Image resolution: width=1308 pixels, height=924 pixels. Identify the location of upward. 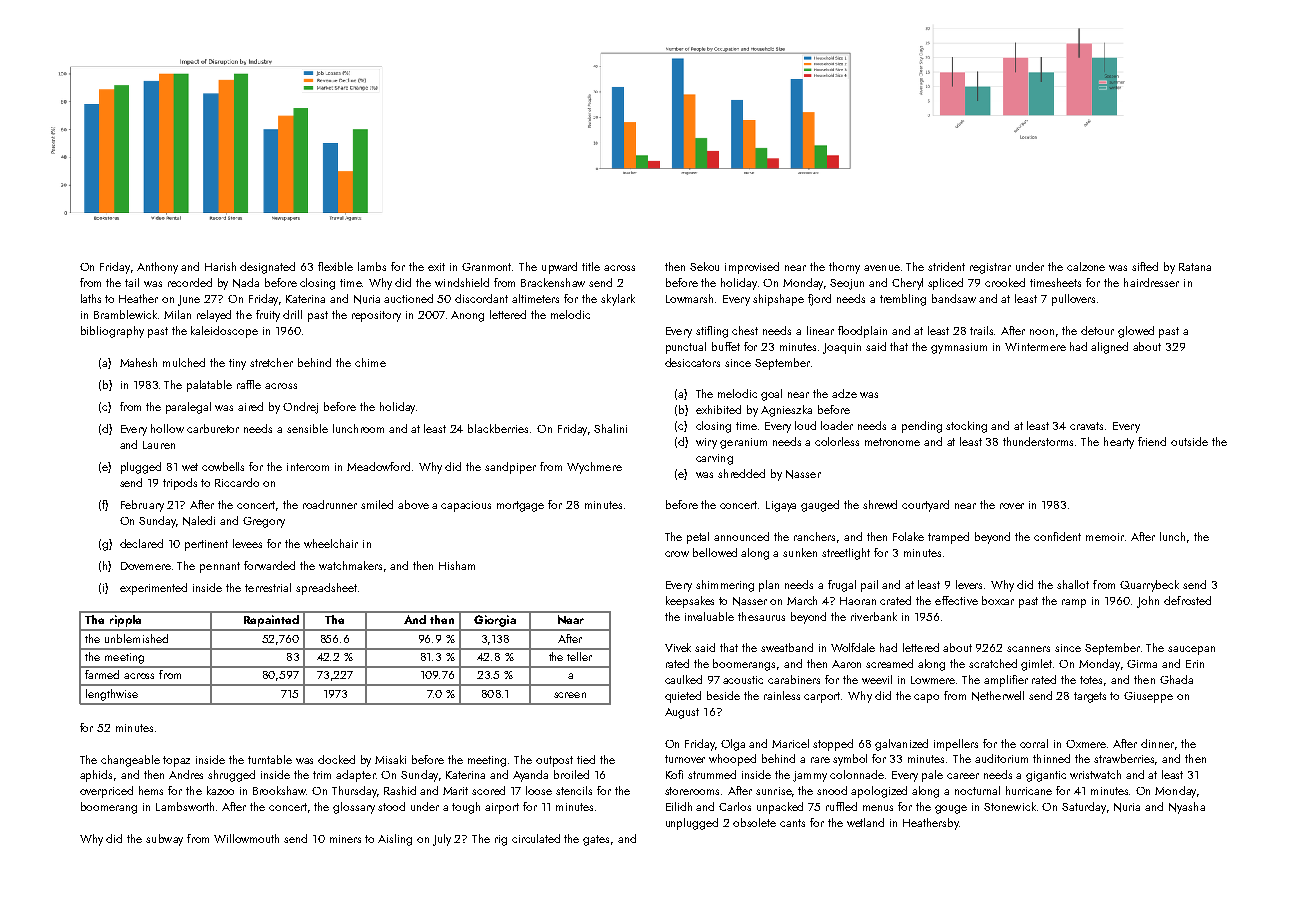
(559, 268).
